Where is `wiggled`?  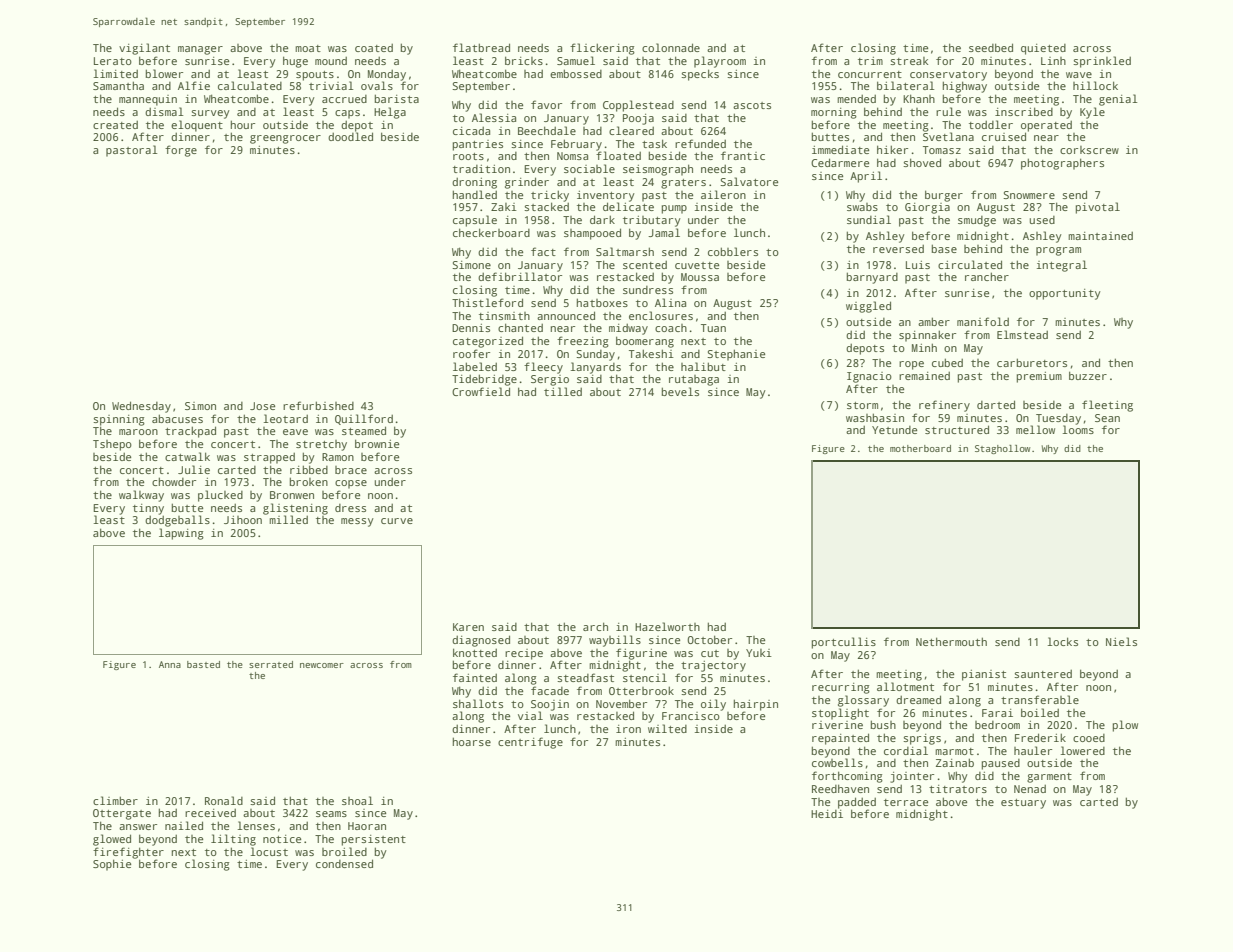
wiggled is located at coordinates (868, 307).
